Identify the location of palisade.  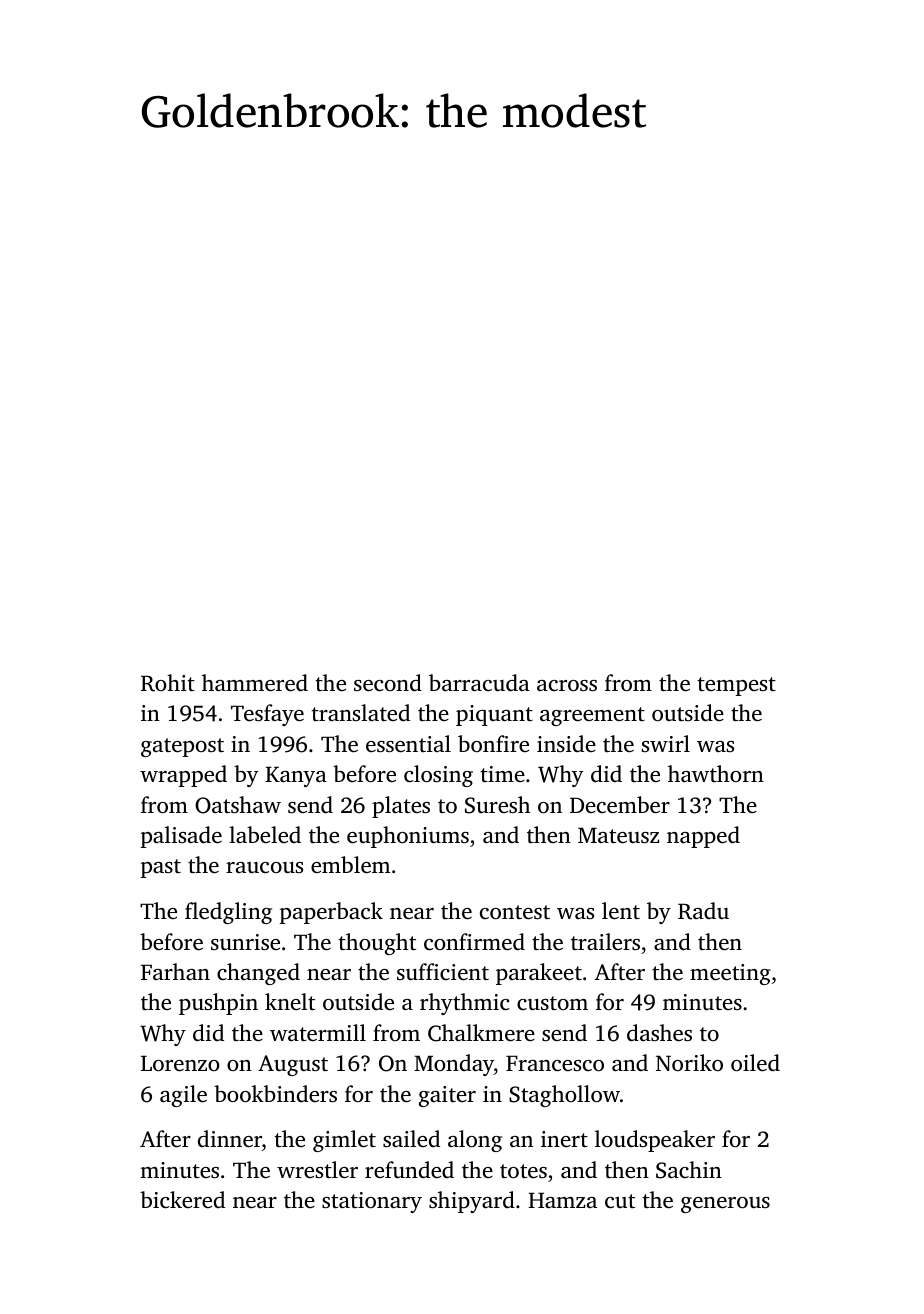
(181, 837).
